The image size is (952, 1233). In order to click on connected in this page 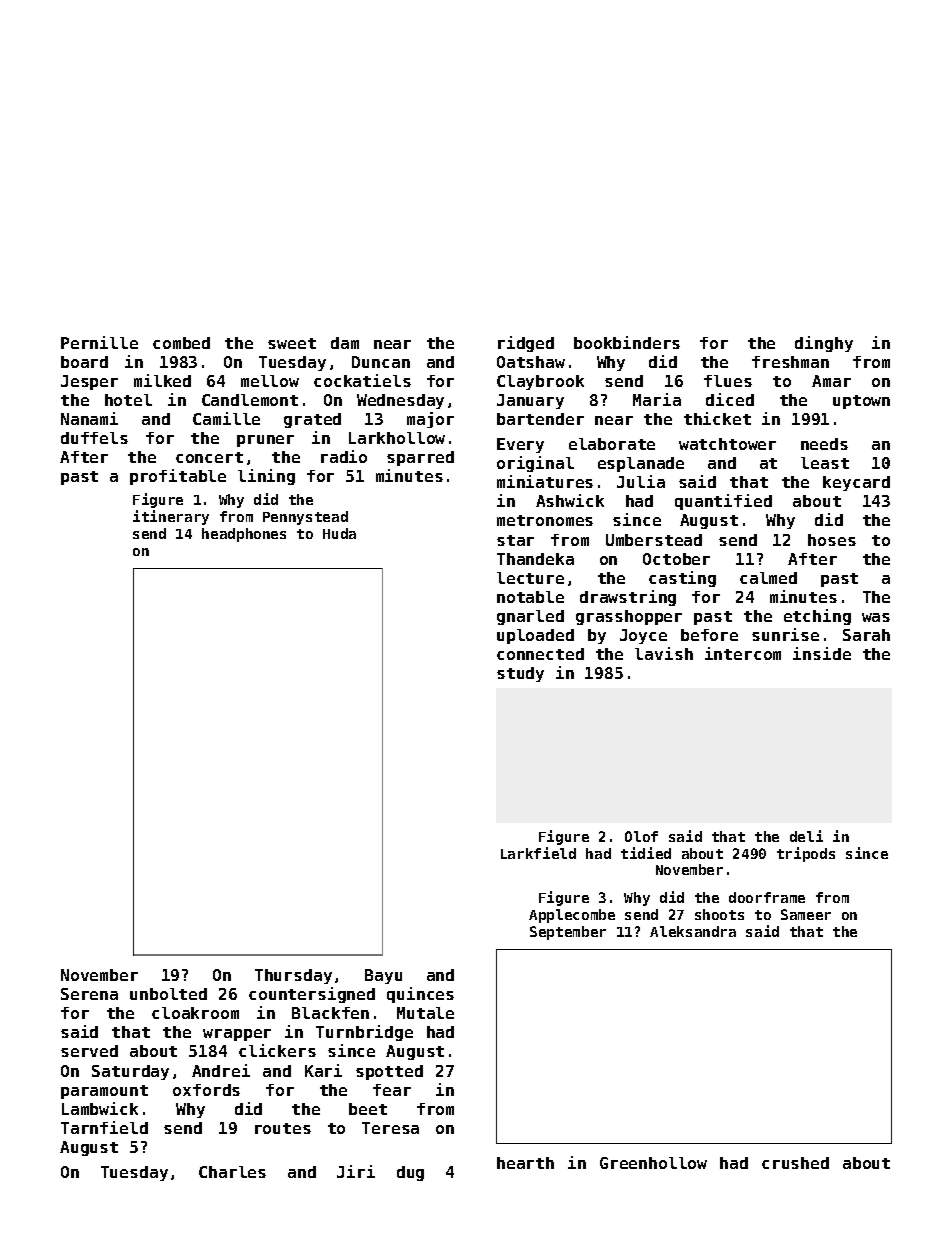, I will do `click(540, 654)`.
